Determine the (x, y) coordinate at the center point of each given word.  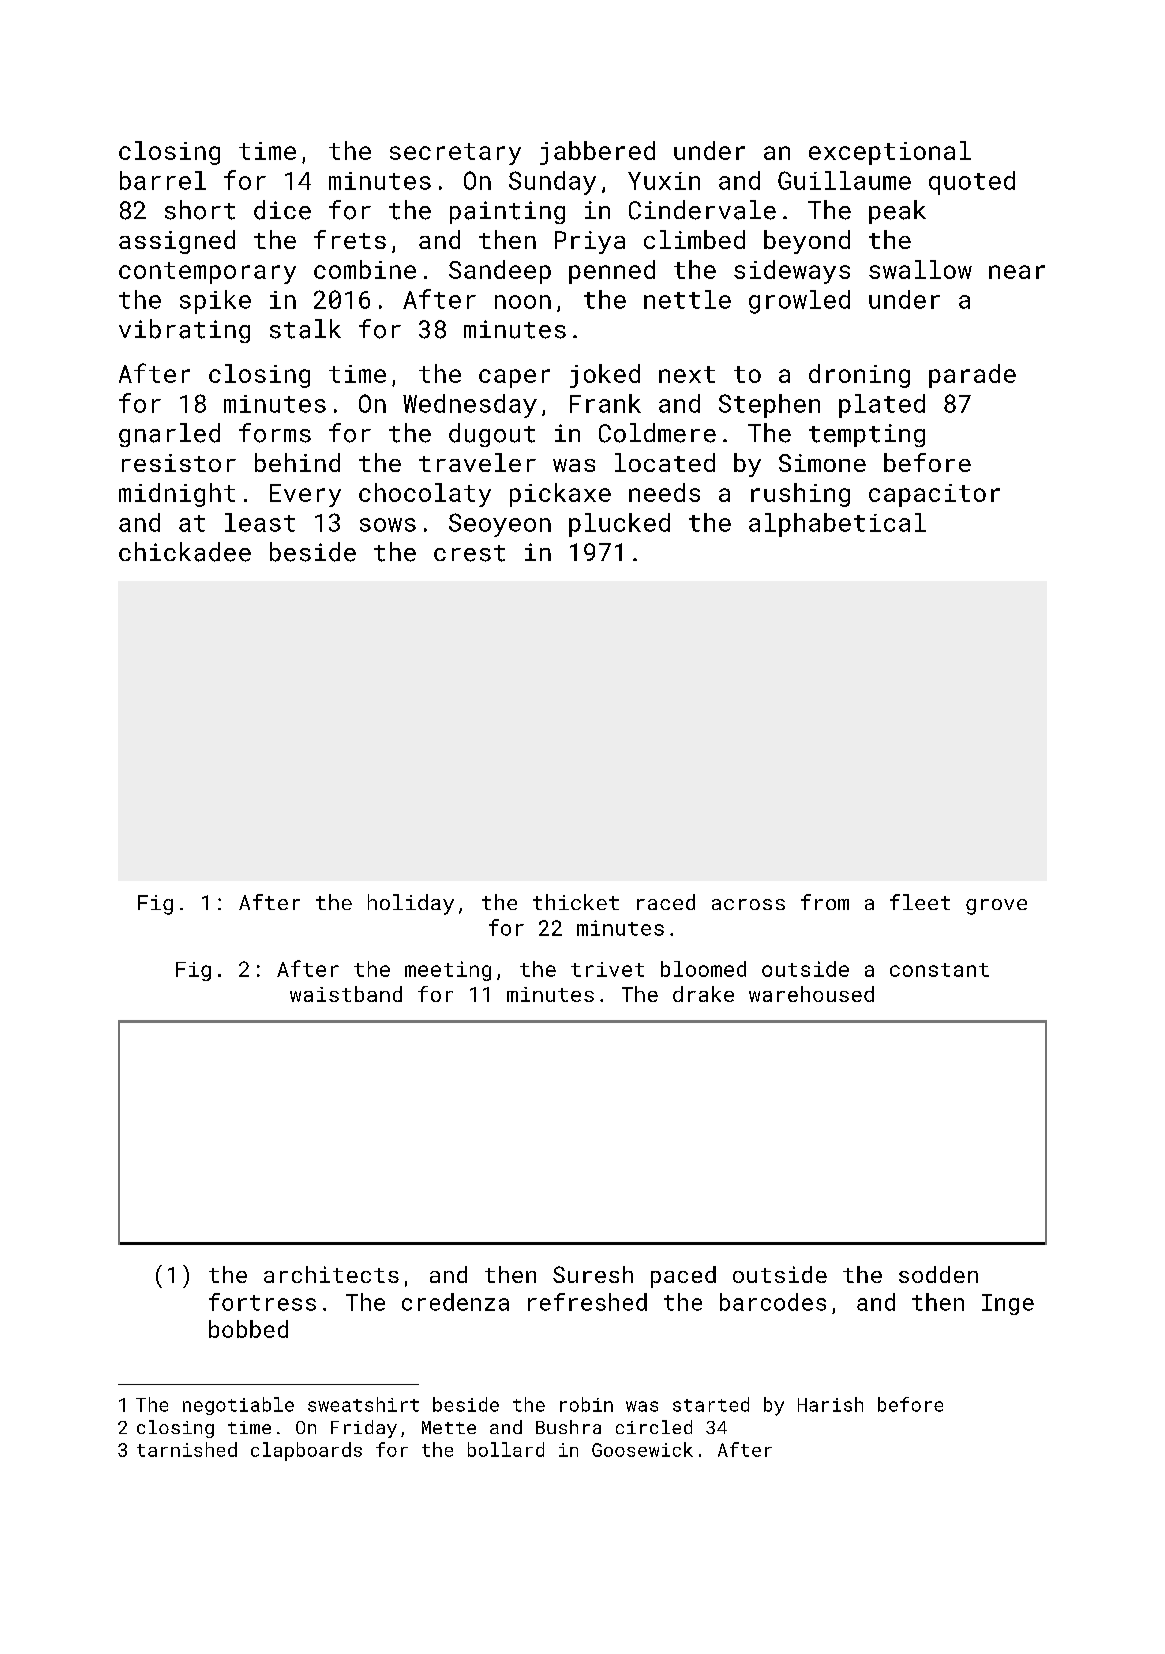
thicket (576, 902)
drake (703, 994)
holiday (411, 904)
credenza (455, 1302)
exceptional (890, 153)
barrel (163, 180)
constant (939, 970)
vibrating (184, 331)
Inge (1008, 1304)
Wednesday (470, 406)
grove (996, 907)
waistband (346, 994)
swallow (920, 269)
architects (331, 1274)
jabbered (597, 153)
